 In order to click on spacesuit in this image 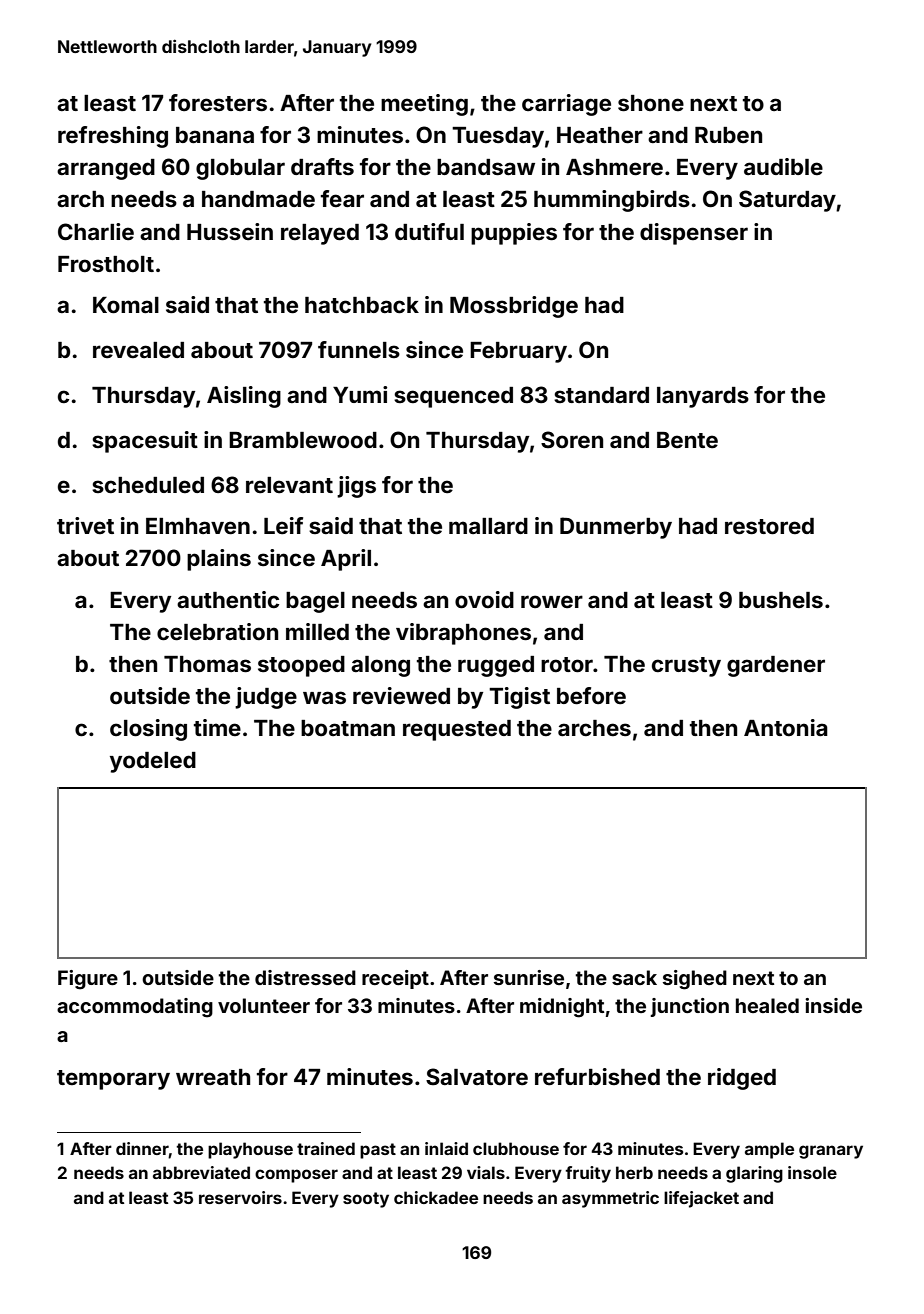, I will do `click(145, 442)`.
